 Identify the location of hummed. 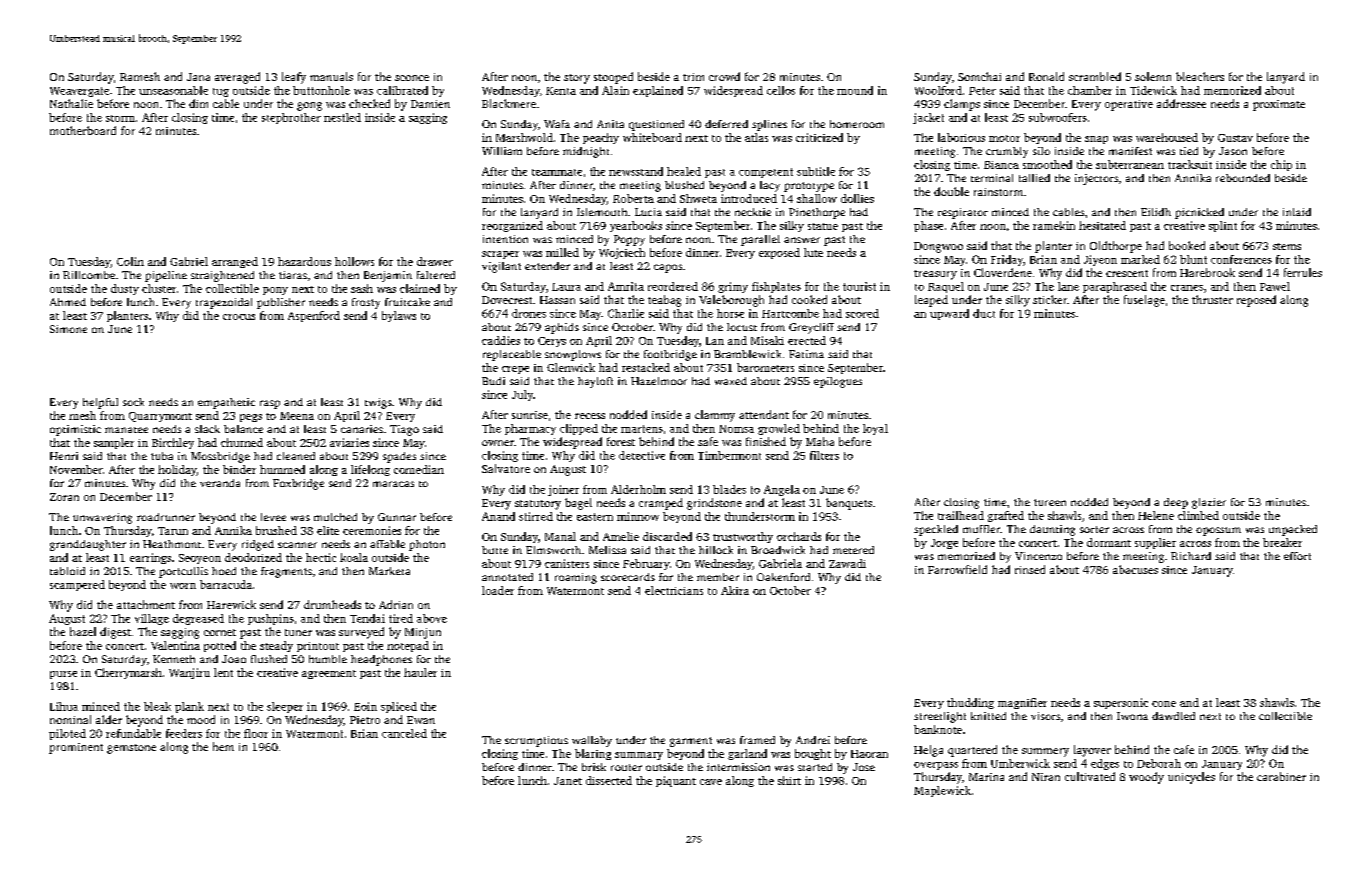
(282, 469).
